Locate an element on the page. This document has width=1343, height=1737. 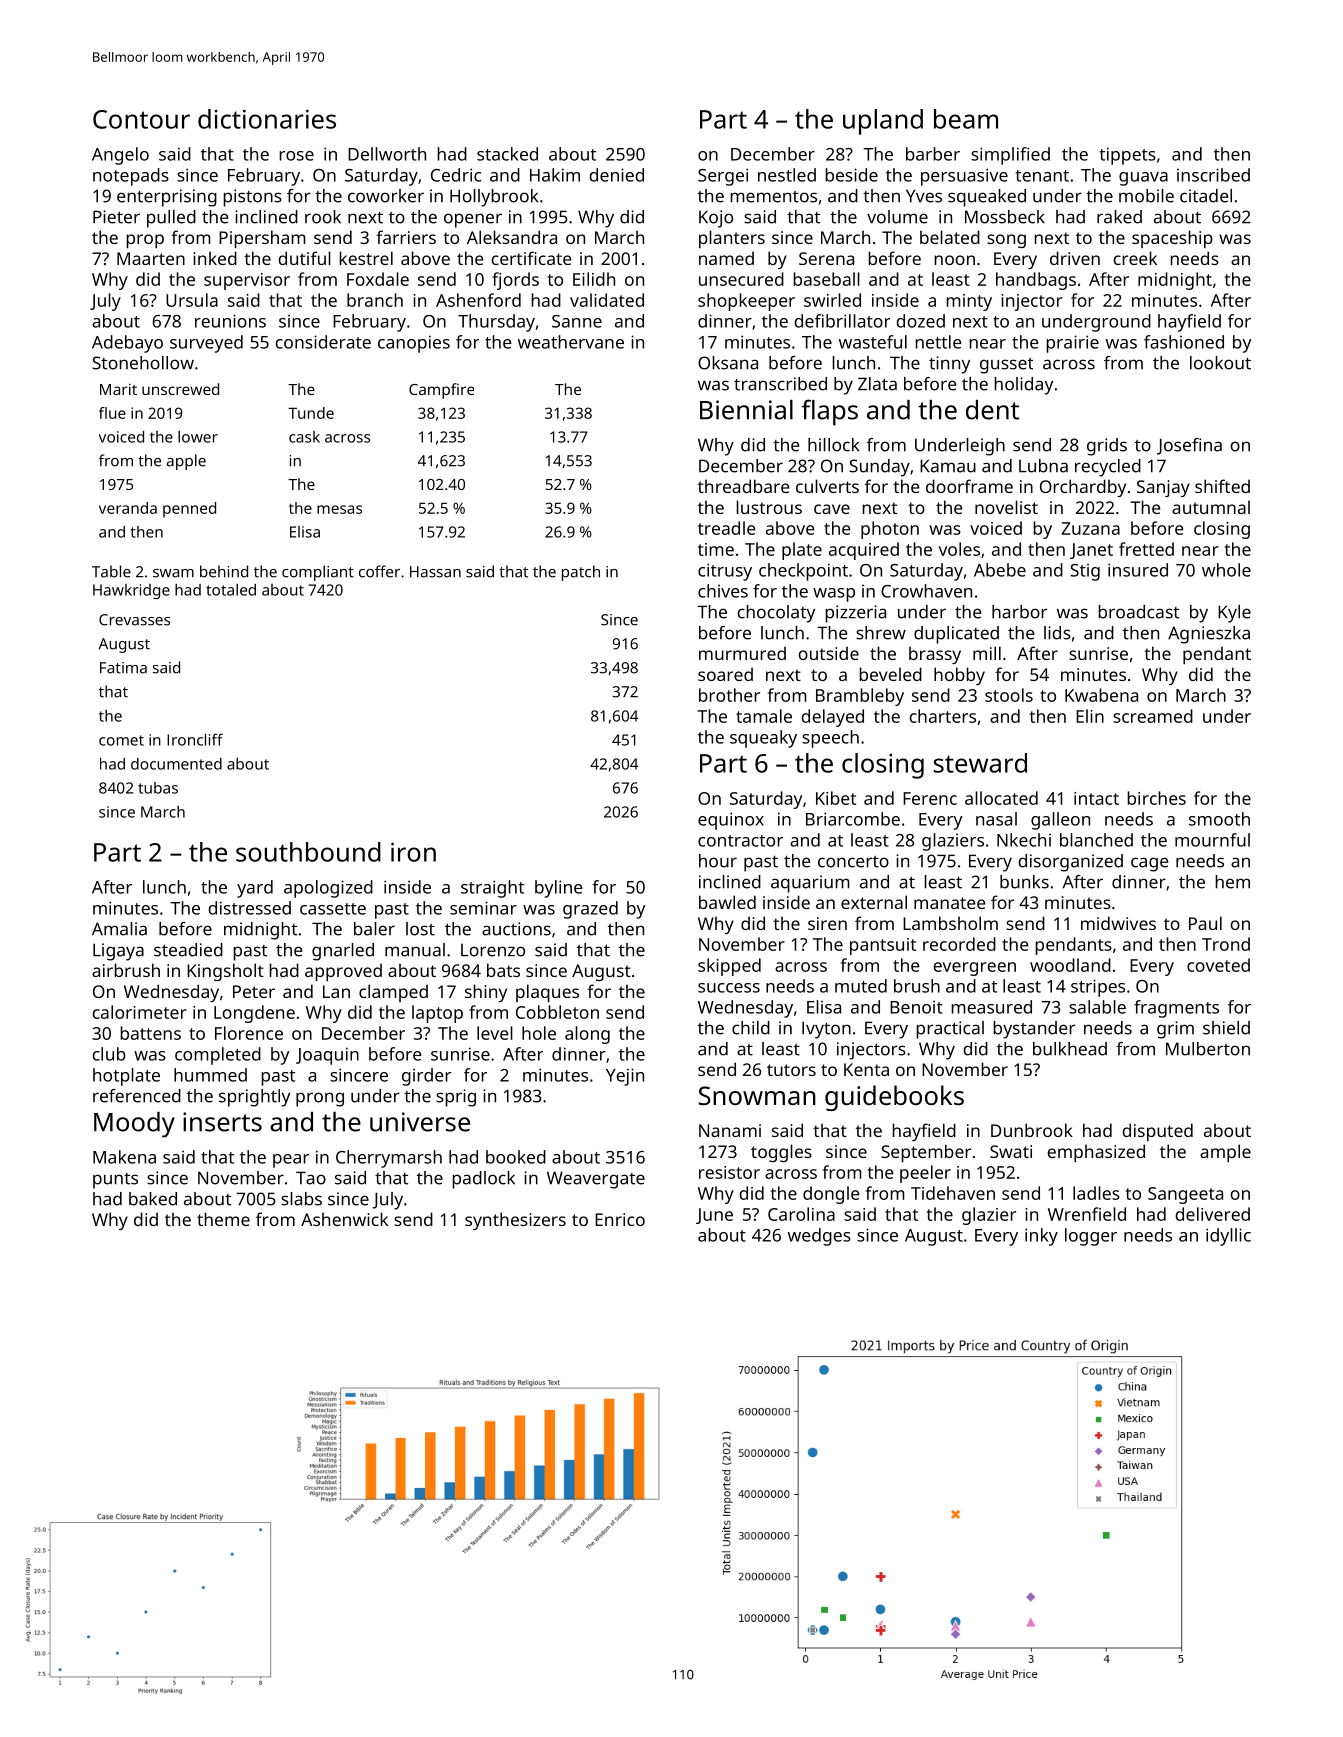
dictionaries is located at coordinates (267, 119).
